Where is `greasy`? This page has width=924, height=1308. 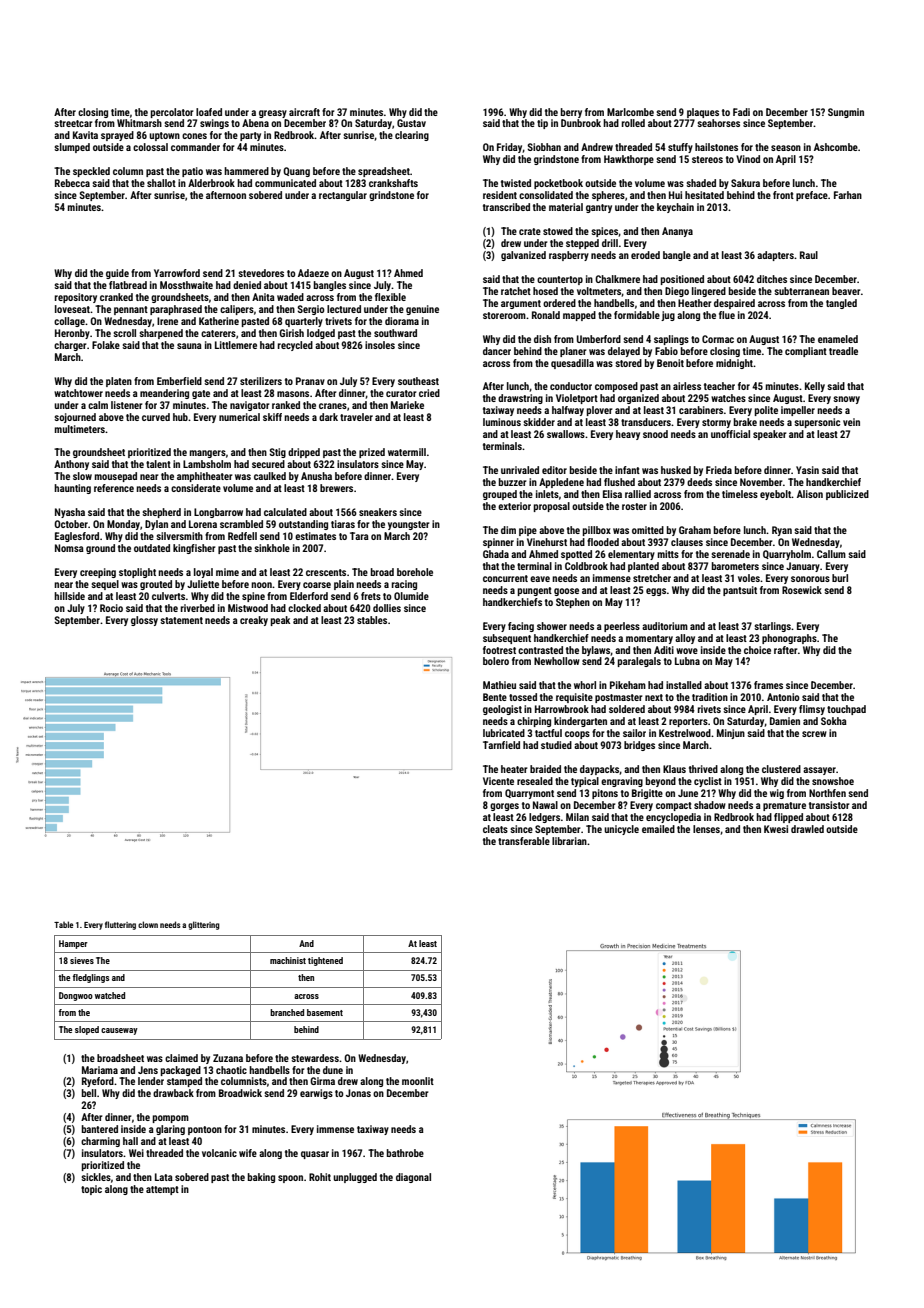 greasy is located at coordinates (273, 114).
